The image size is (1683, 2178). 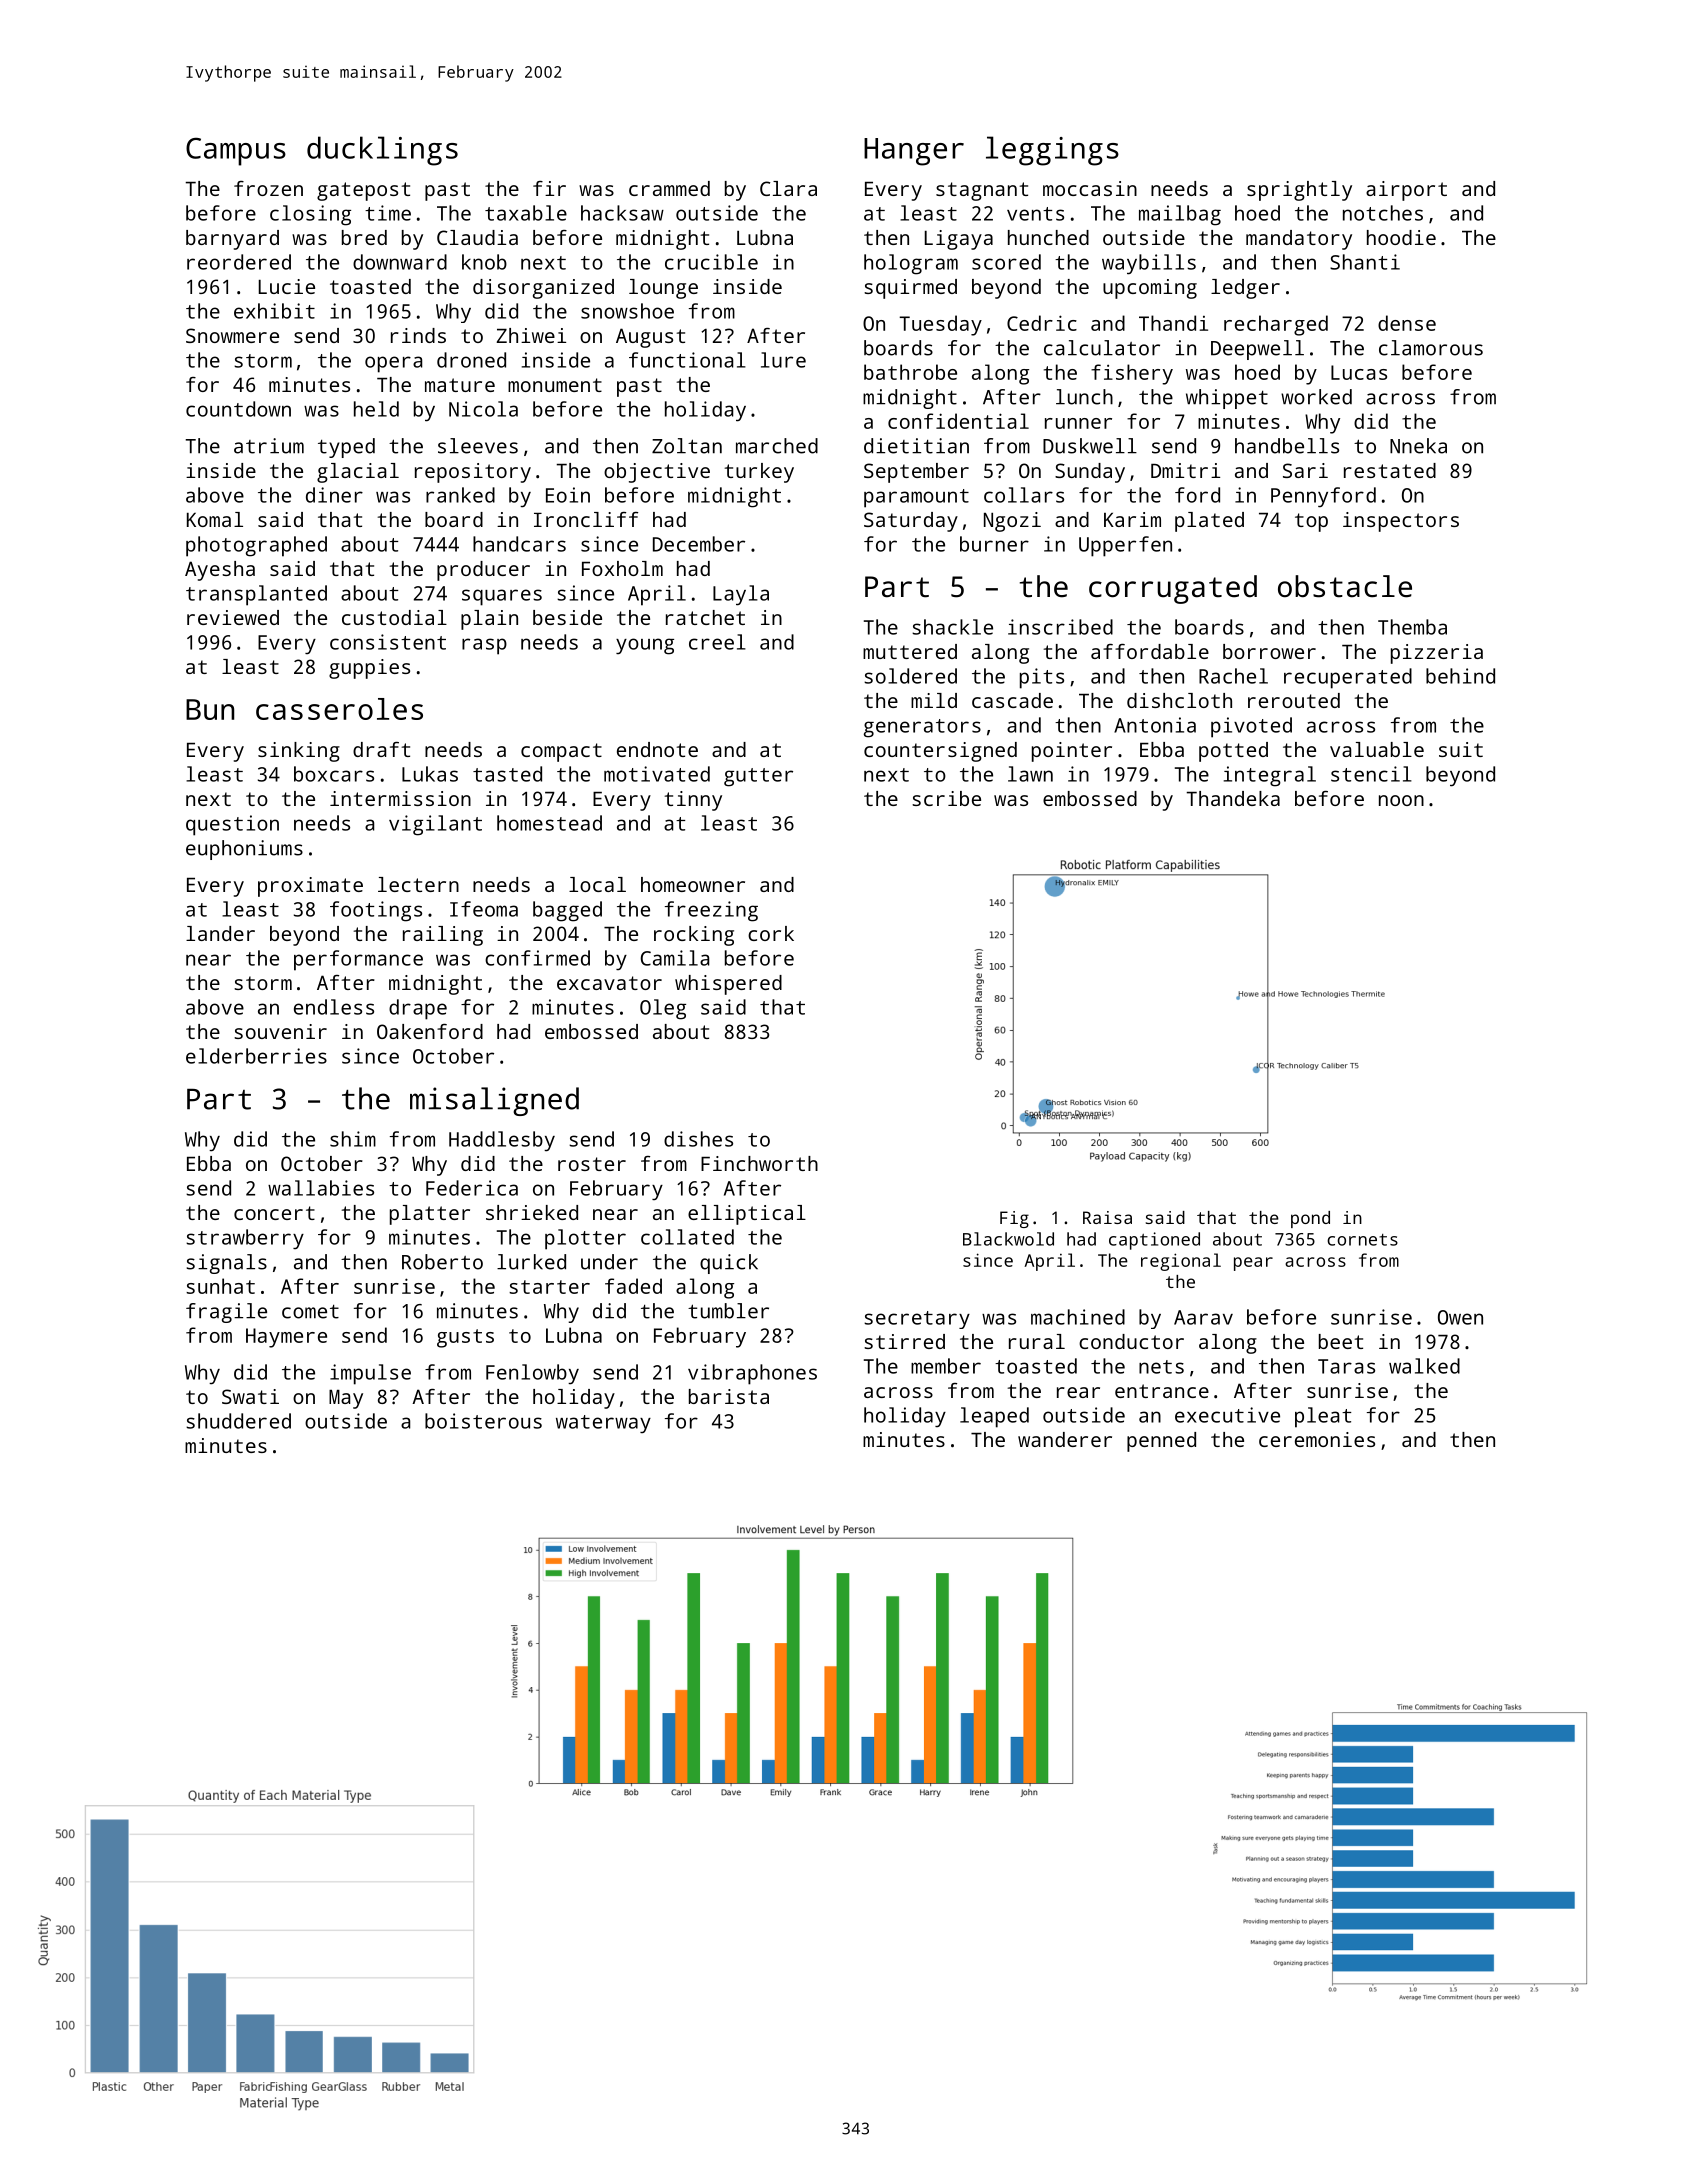 What do you see at coordinates (418, 335) in the document?
I see `rinds` at bounding box center [418, 335].
